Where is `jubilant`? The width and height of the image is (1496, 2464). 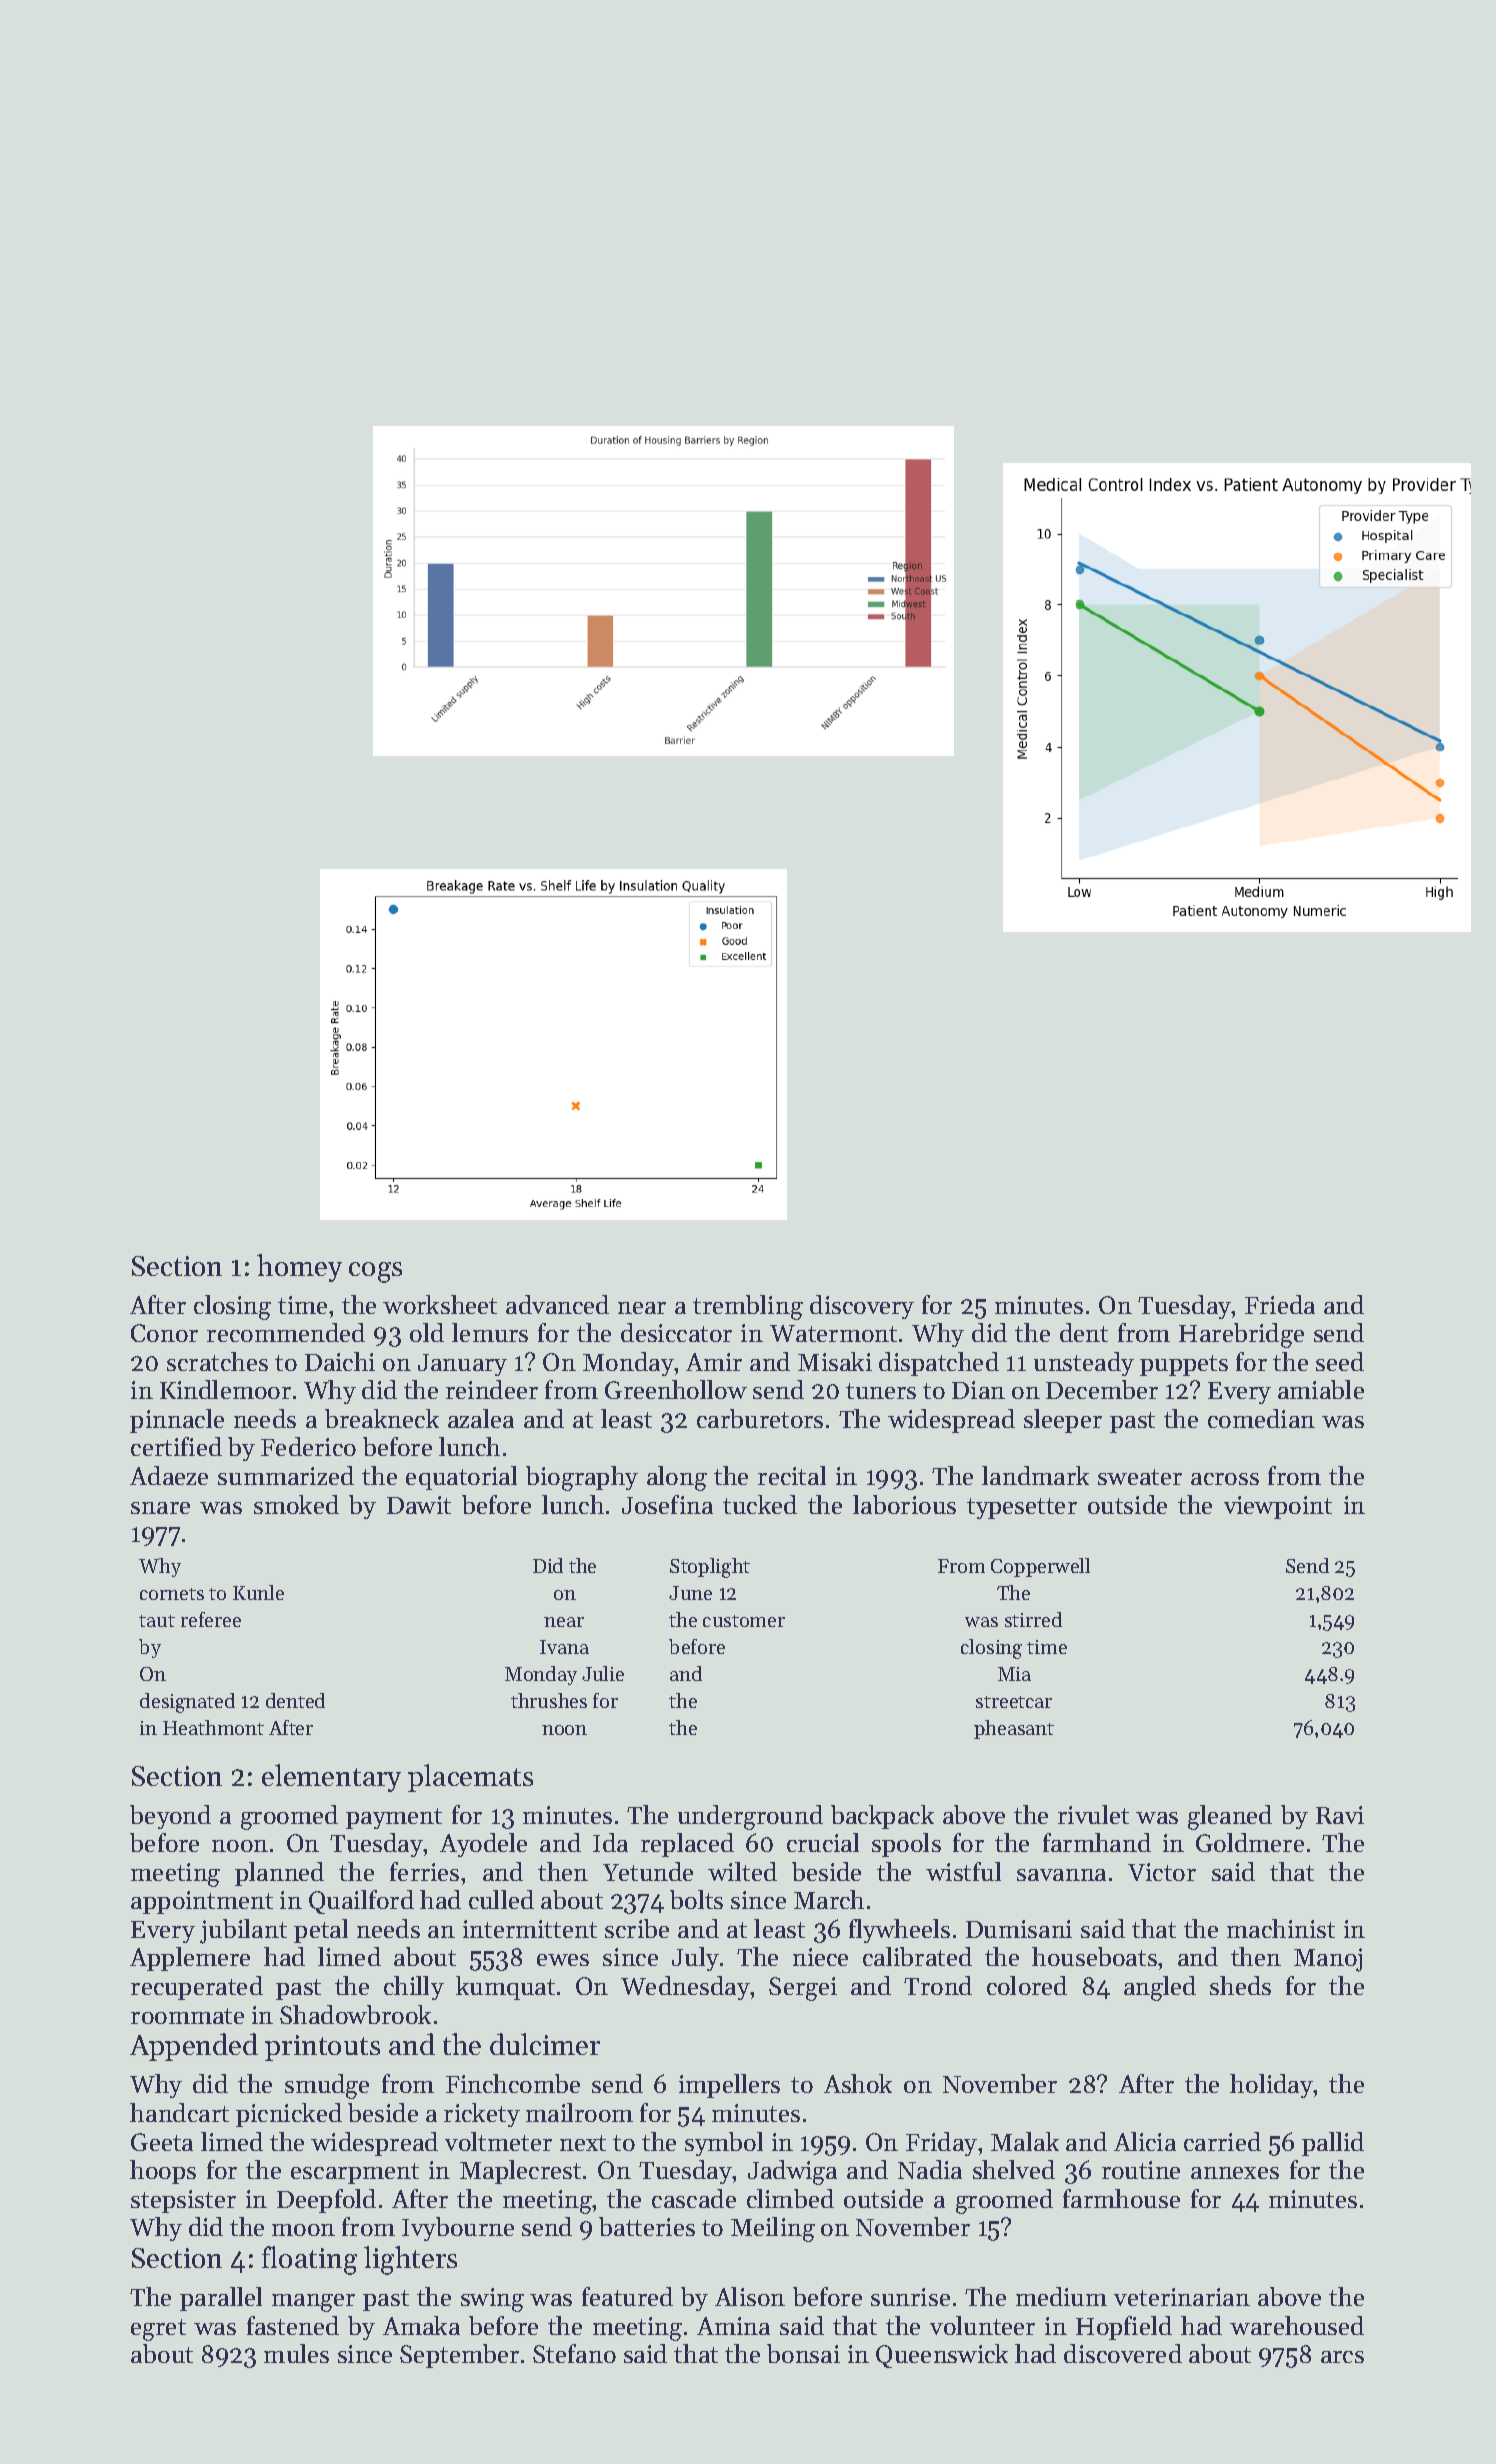 jubilant is located at coordinates (243, 1931).
